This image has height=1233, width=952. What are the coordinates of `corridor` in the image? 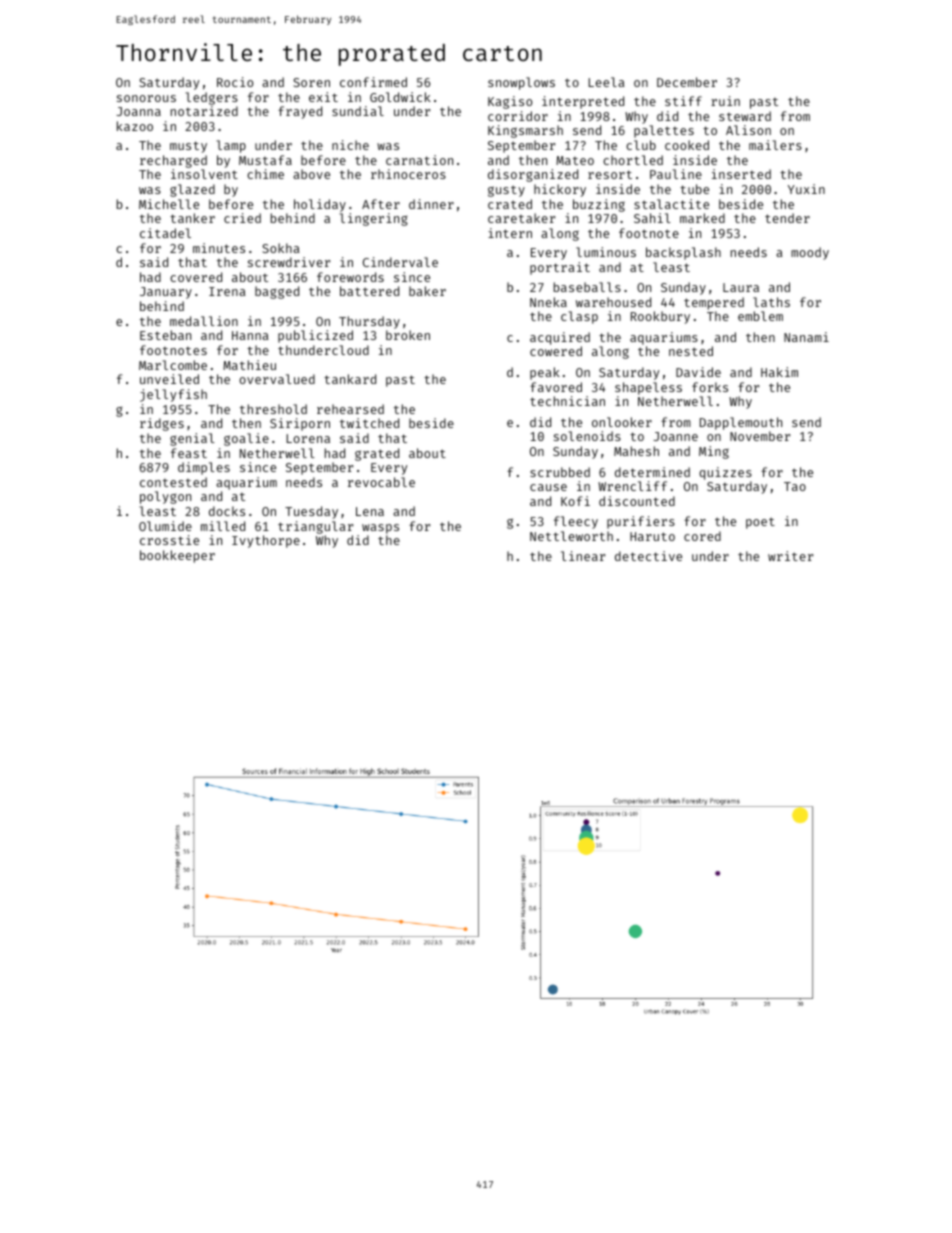 It's located at (518, 116).
